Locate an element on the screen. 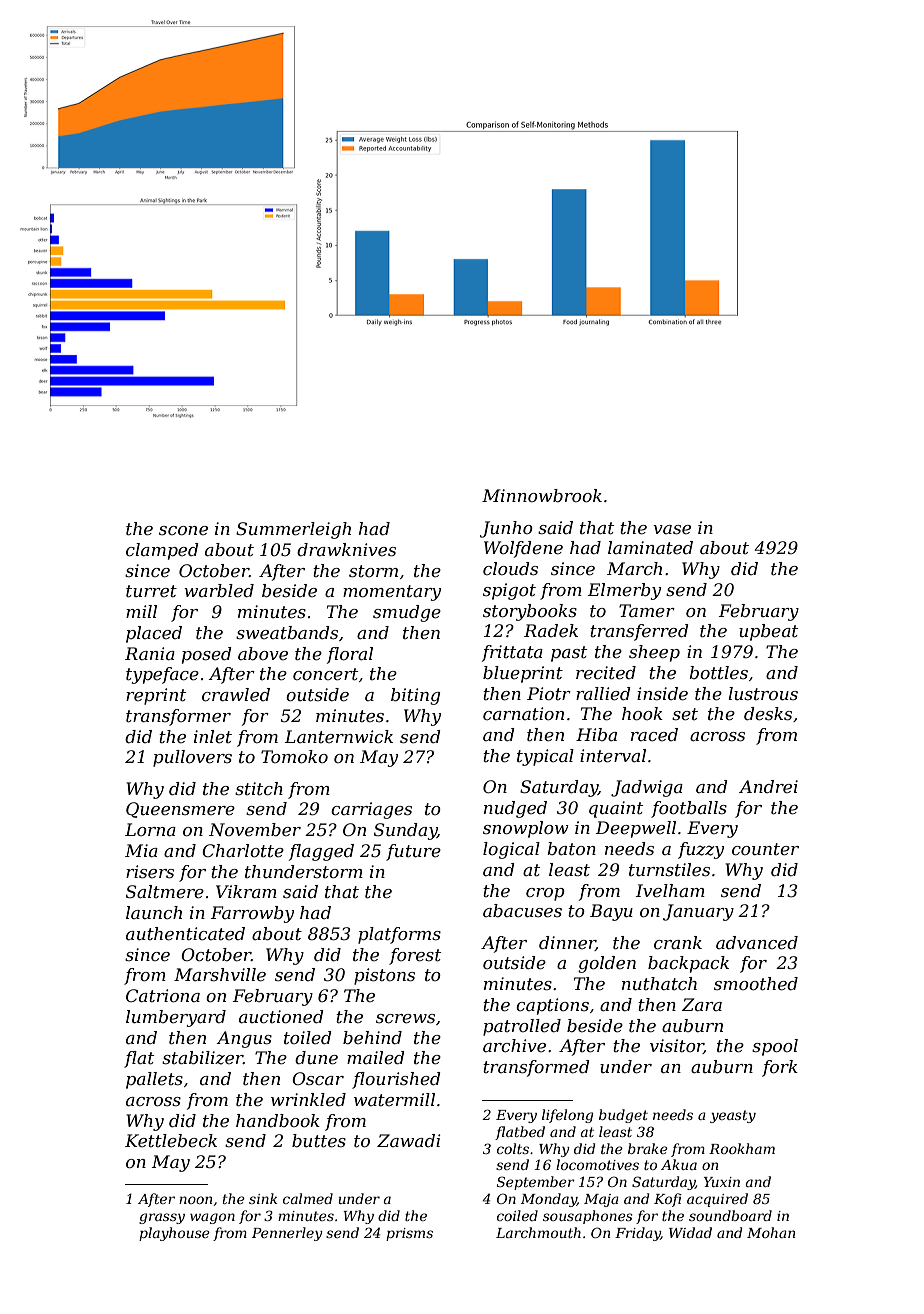 Image resolution: width=924 pixels, height=1314 pixels. Minnowbrook is located at coordinates (542, 495).
